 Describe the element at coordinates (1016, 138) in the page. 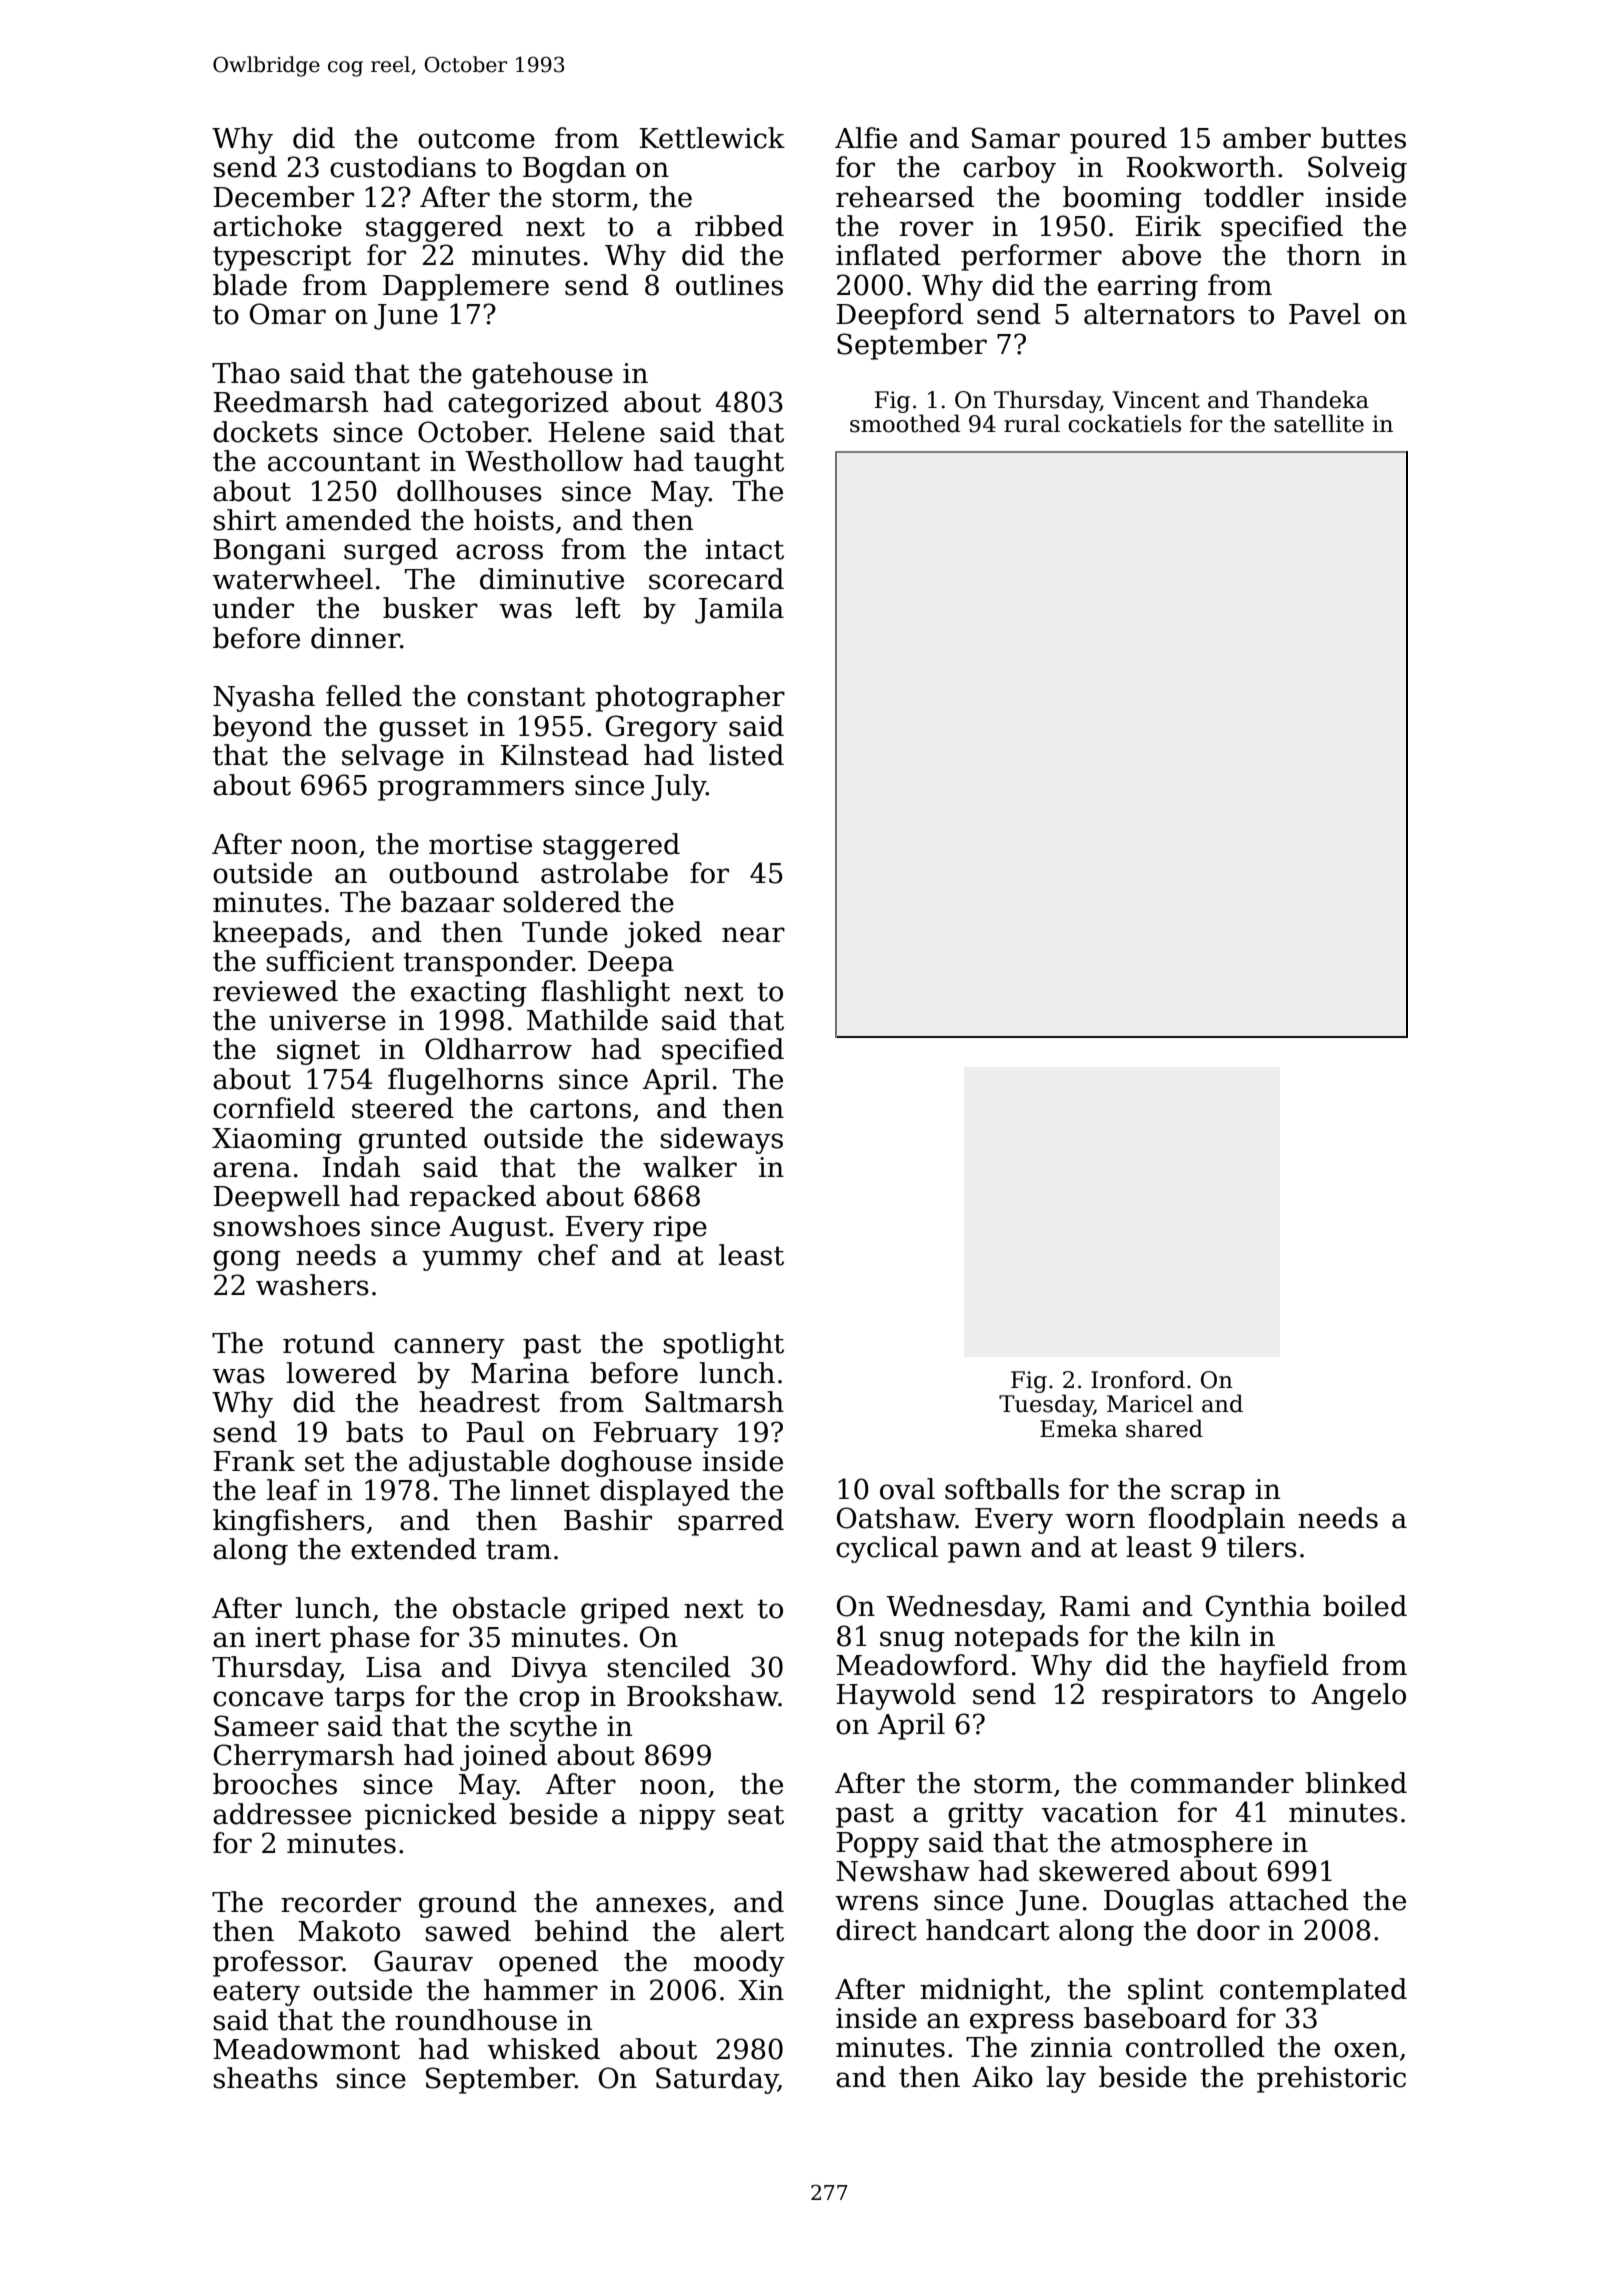

I see `Samar` at that location.
